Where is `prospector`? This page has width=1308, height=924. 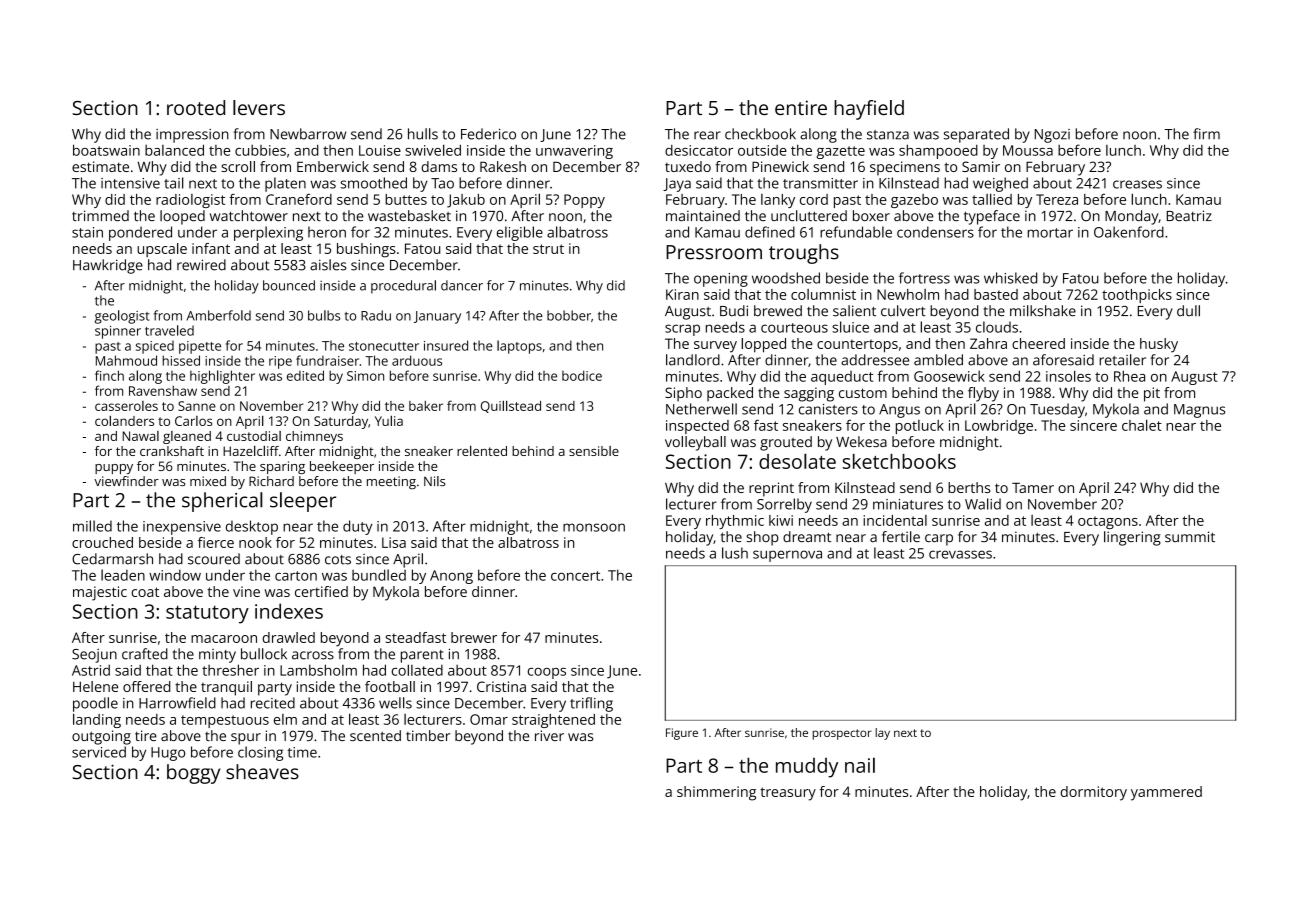 prospector is located at coordinates (842, 734).
